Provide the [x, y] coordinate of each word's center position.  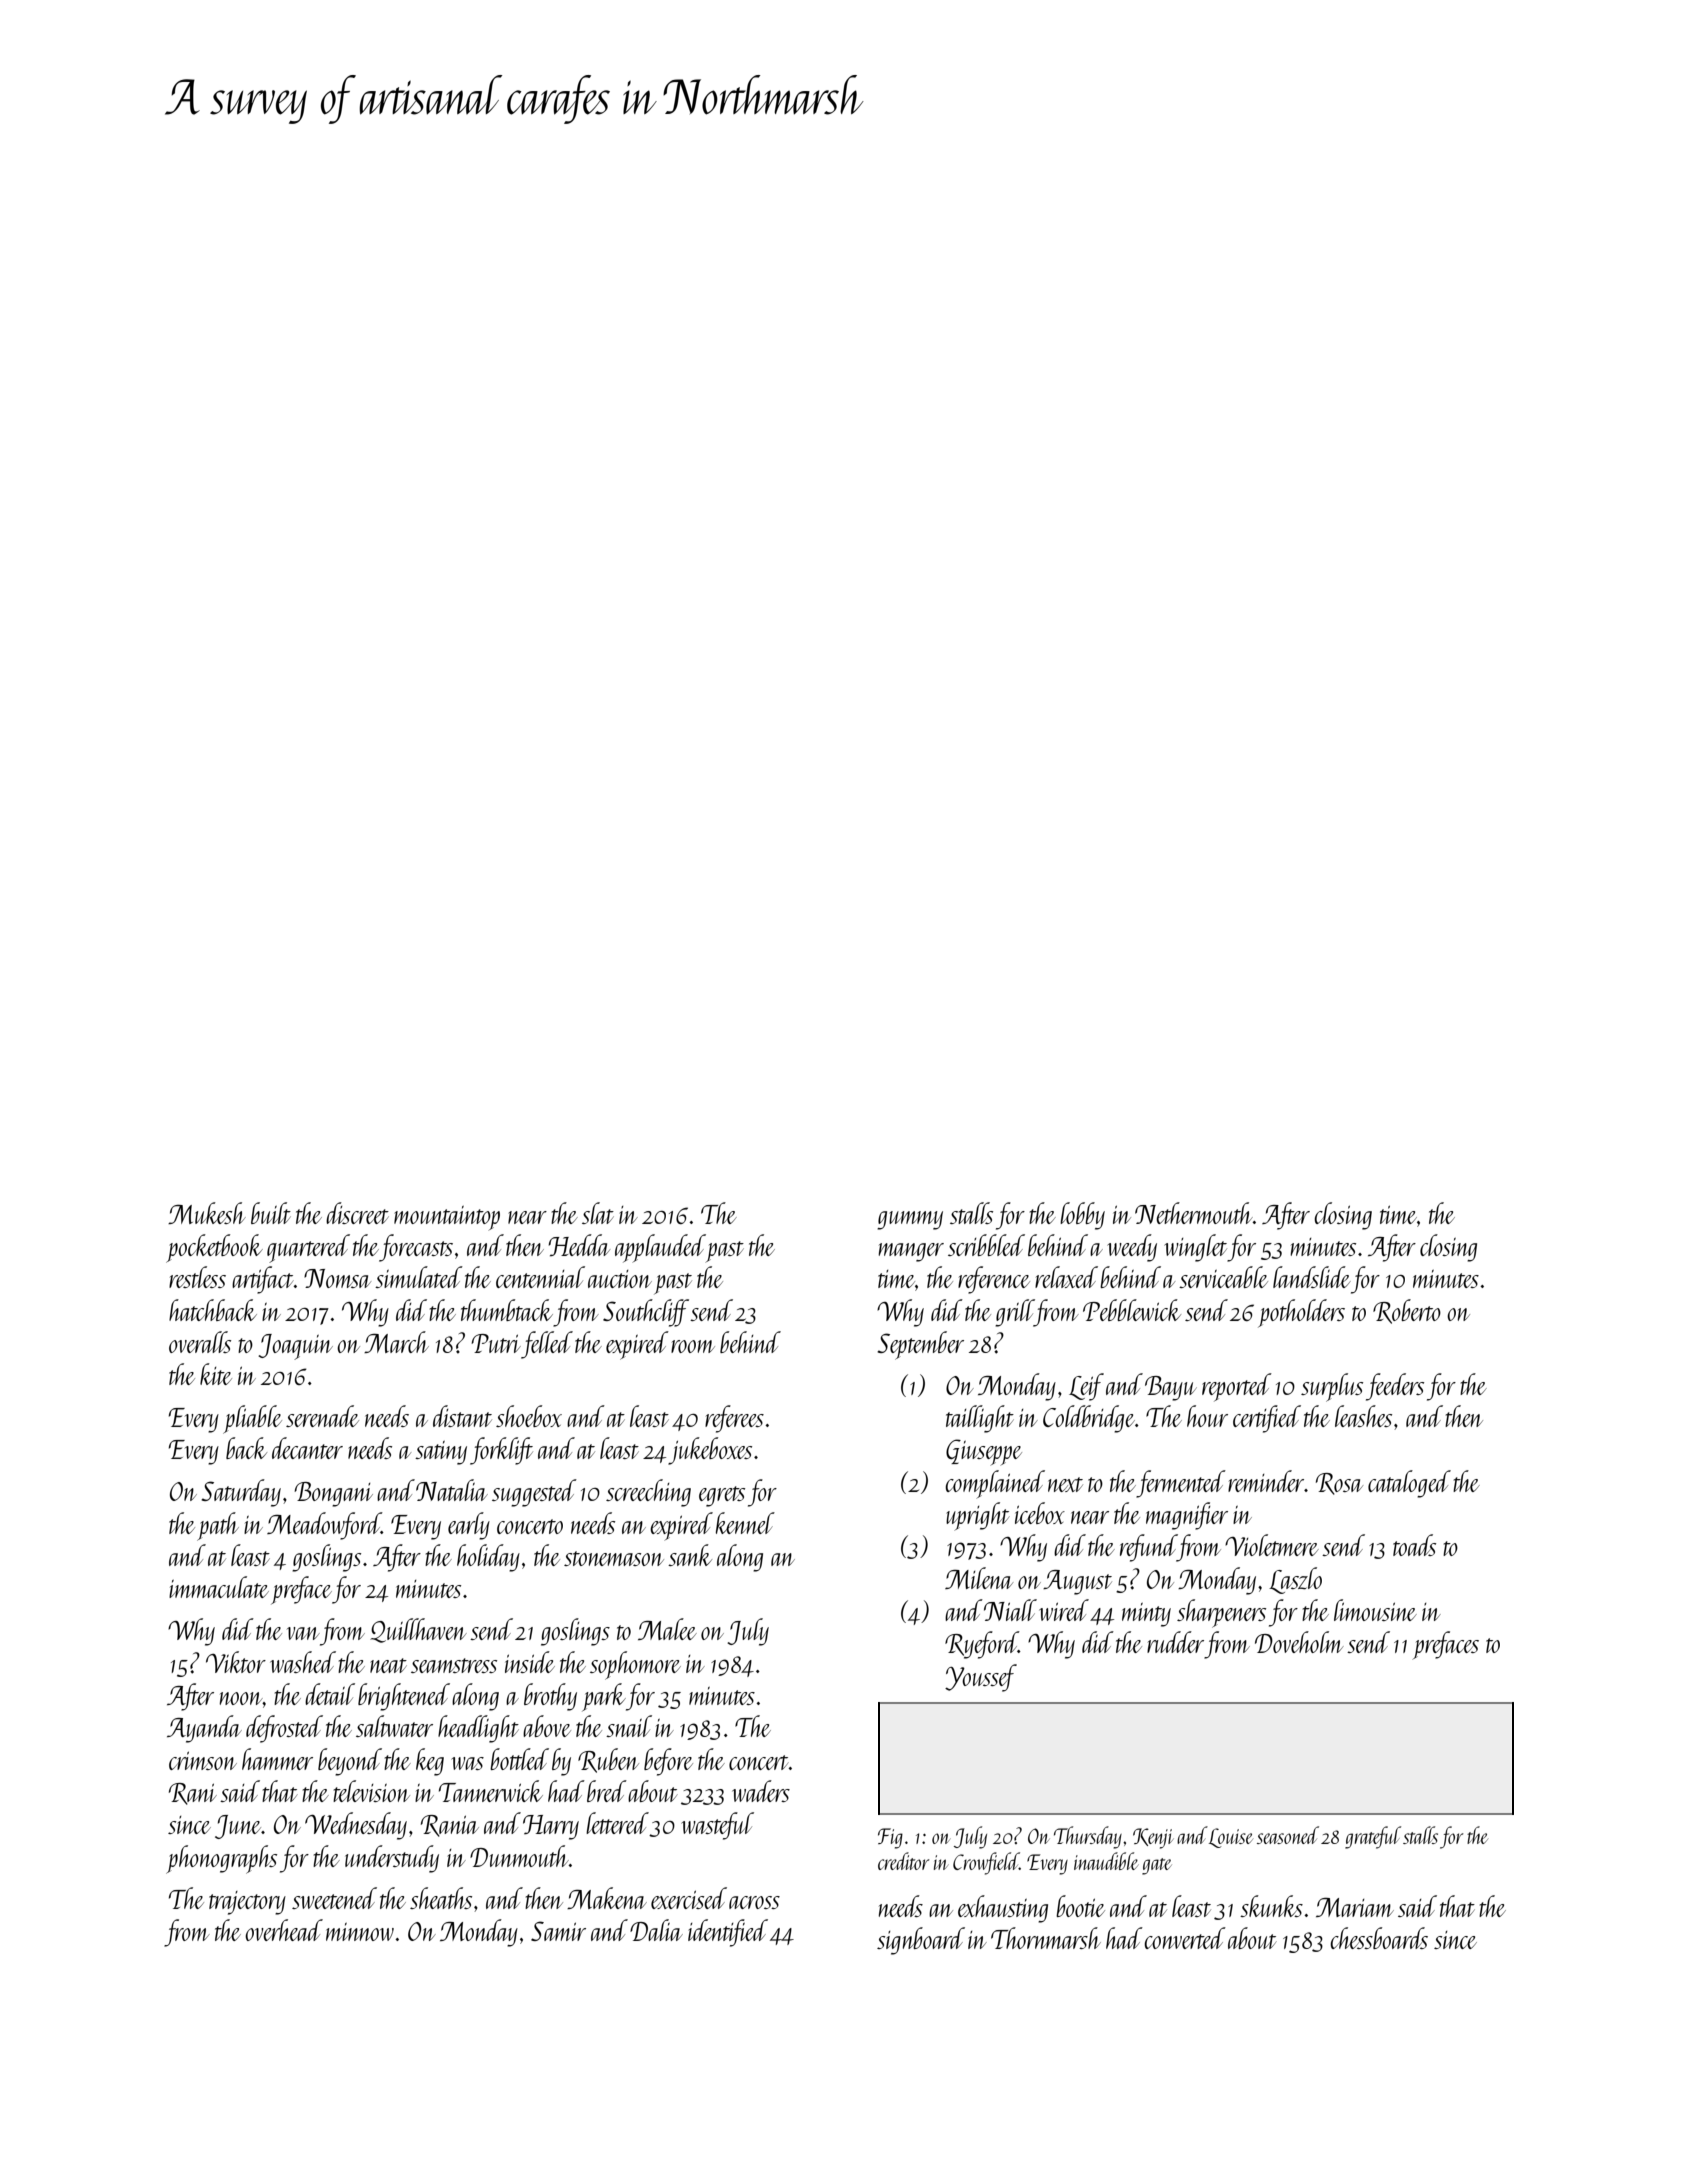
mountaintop [447, 1218]
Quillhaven [418, 1630]
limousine [1375, 1610]
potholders [1301, 1313]
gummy [910, 1220]
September [920, 1345]
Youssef [981, 1678]
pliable [252, 1419]
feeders [1395, 1387]
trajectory [247, 1903]
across [754, 1902]
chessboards [1379, 1938]
